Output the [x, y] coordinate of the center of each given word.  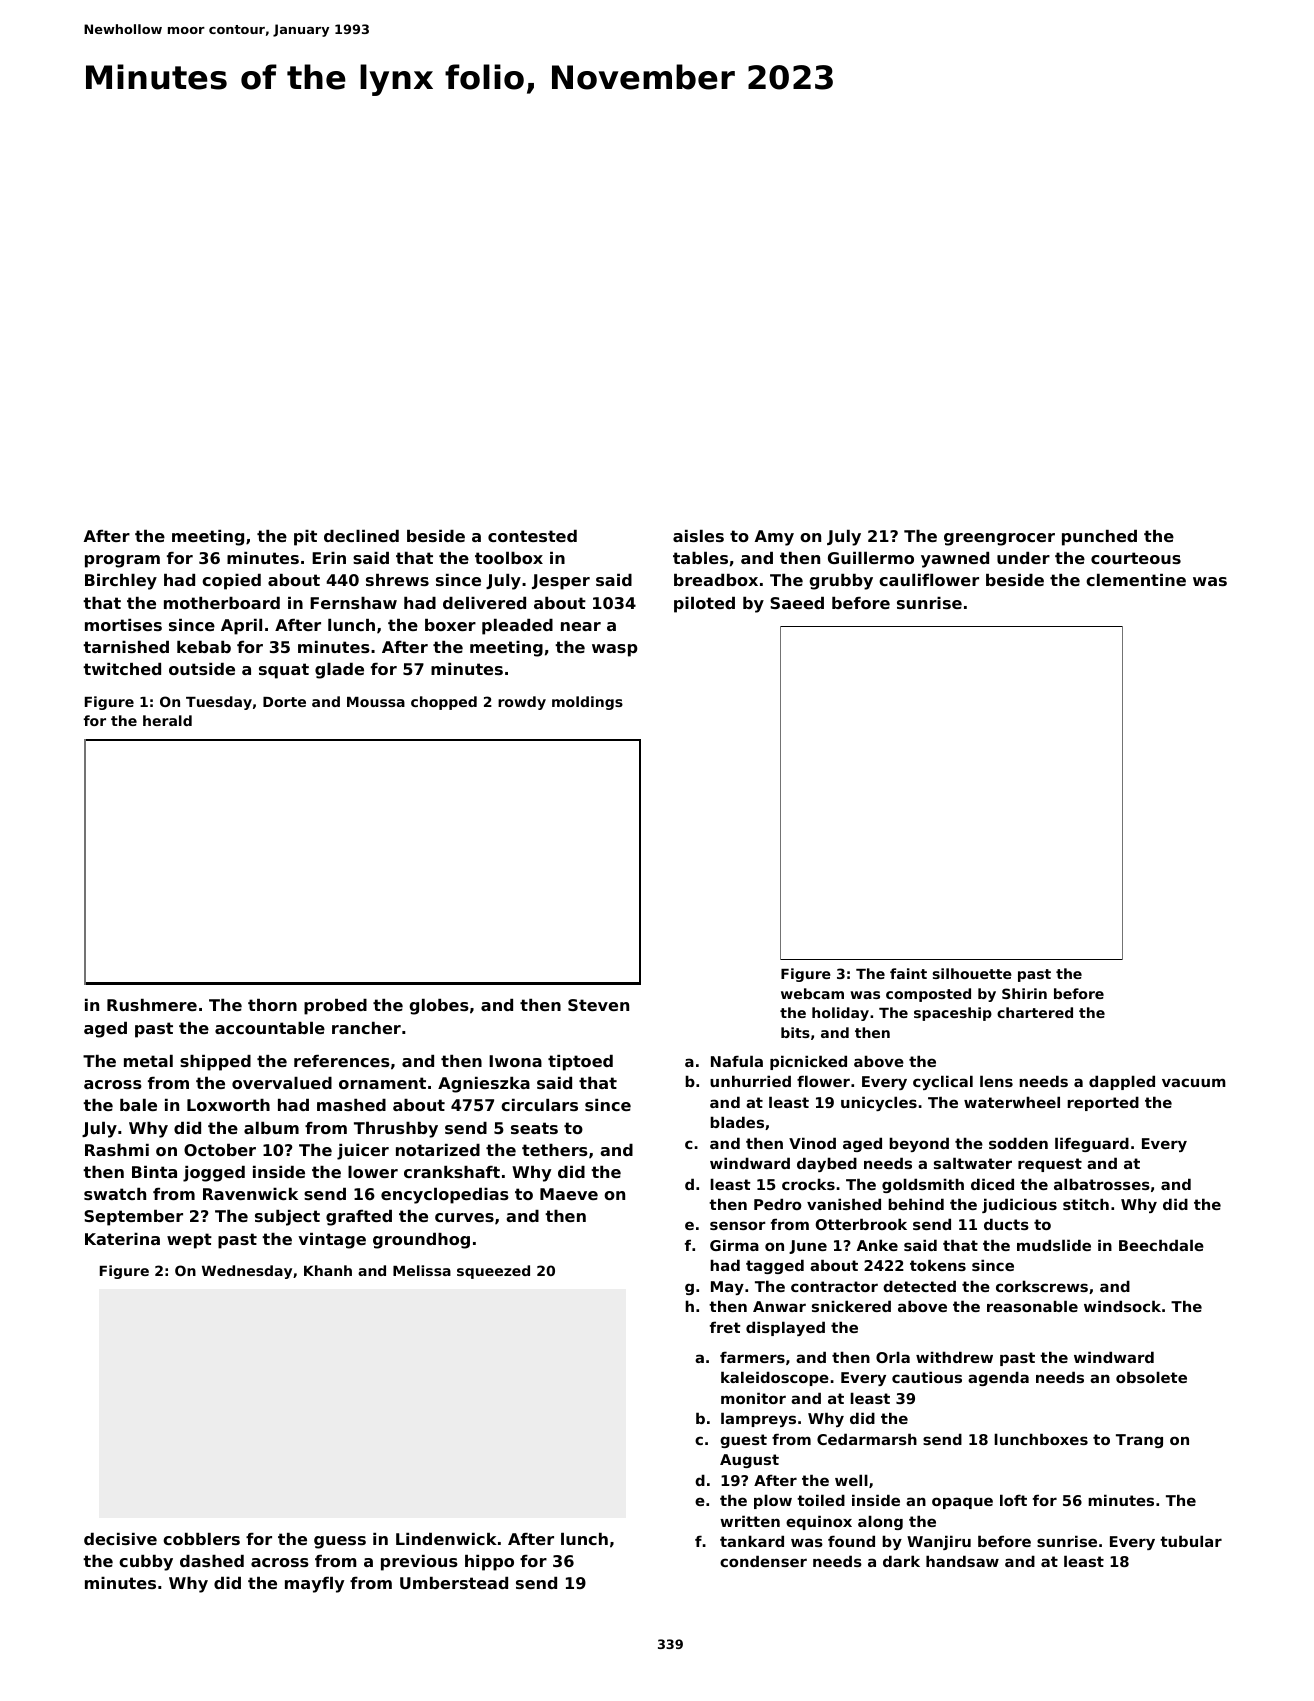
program [122, 561]
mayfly [314, 1585]
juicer [363, 1152]
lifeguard [1092, 1144]
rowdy [522, 703]
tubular [1191, 1541]
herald [167, 720]
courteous [1136, 558]
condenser [763, 1561]
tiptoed [580, 1063]
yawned [955, 560]
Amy [774, 538]
